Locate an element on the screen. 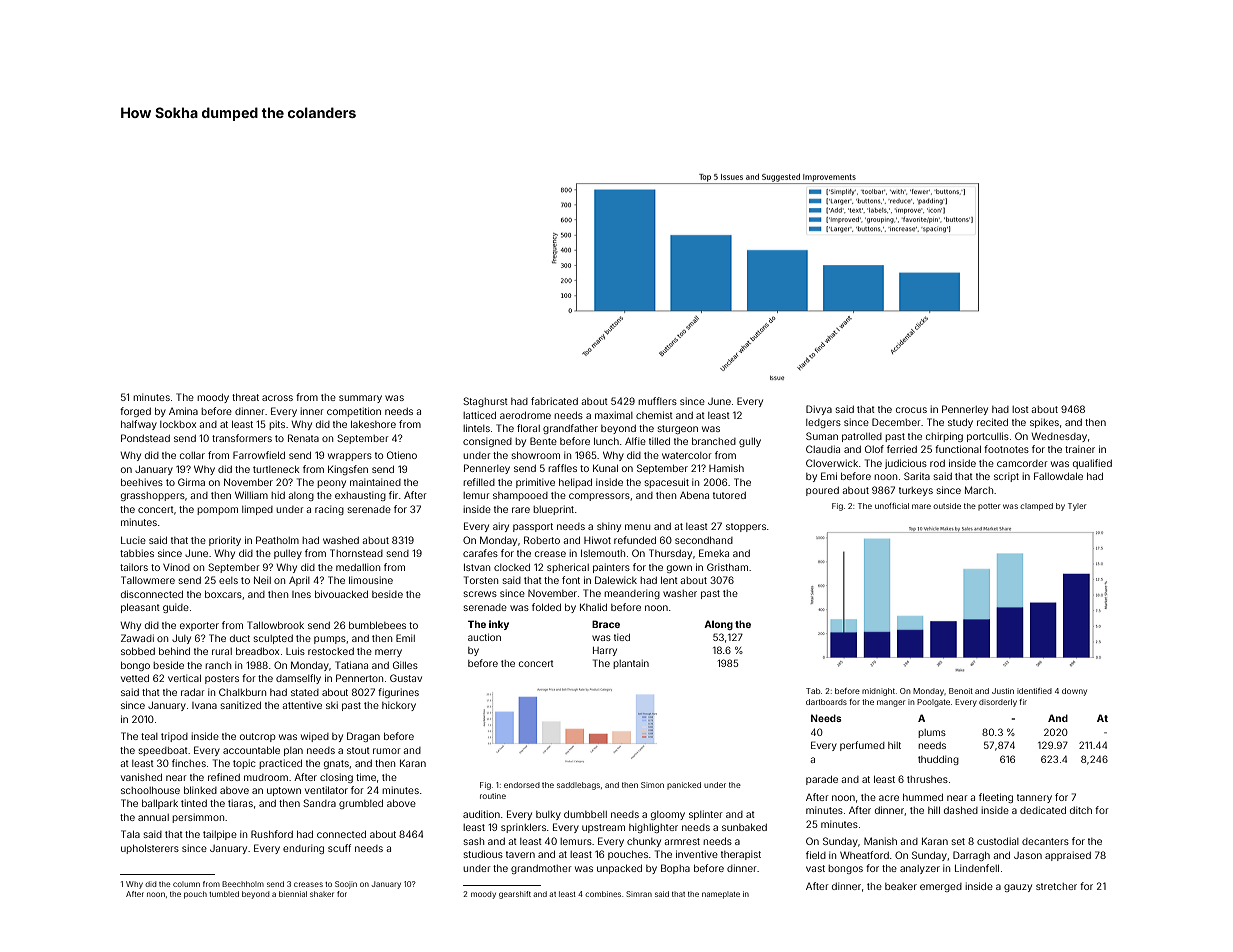 Image resolution: width=1233 pixels, height=952 pixels. vanished is located at coordinates (141, 777).
